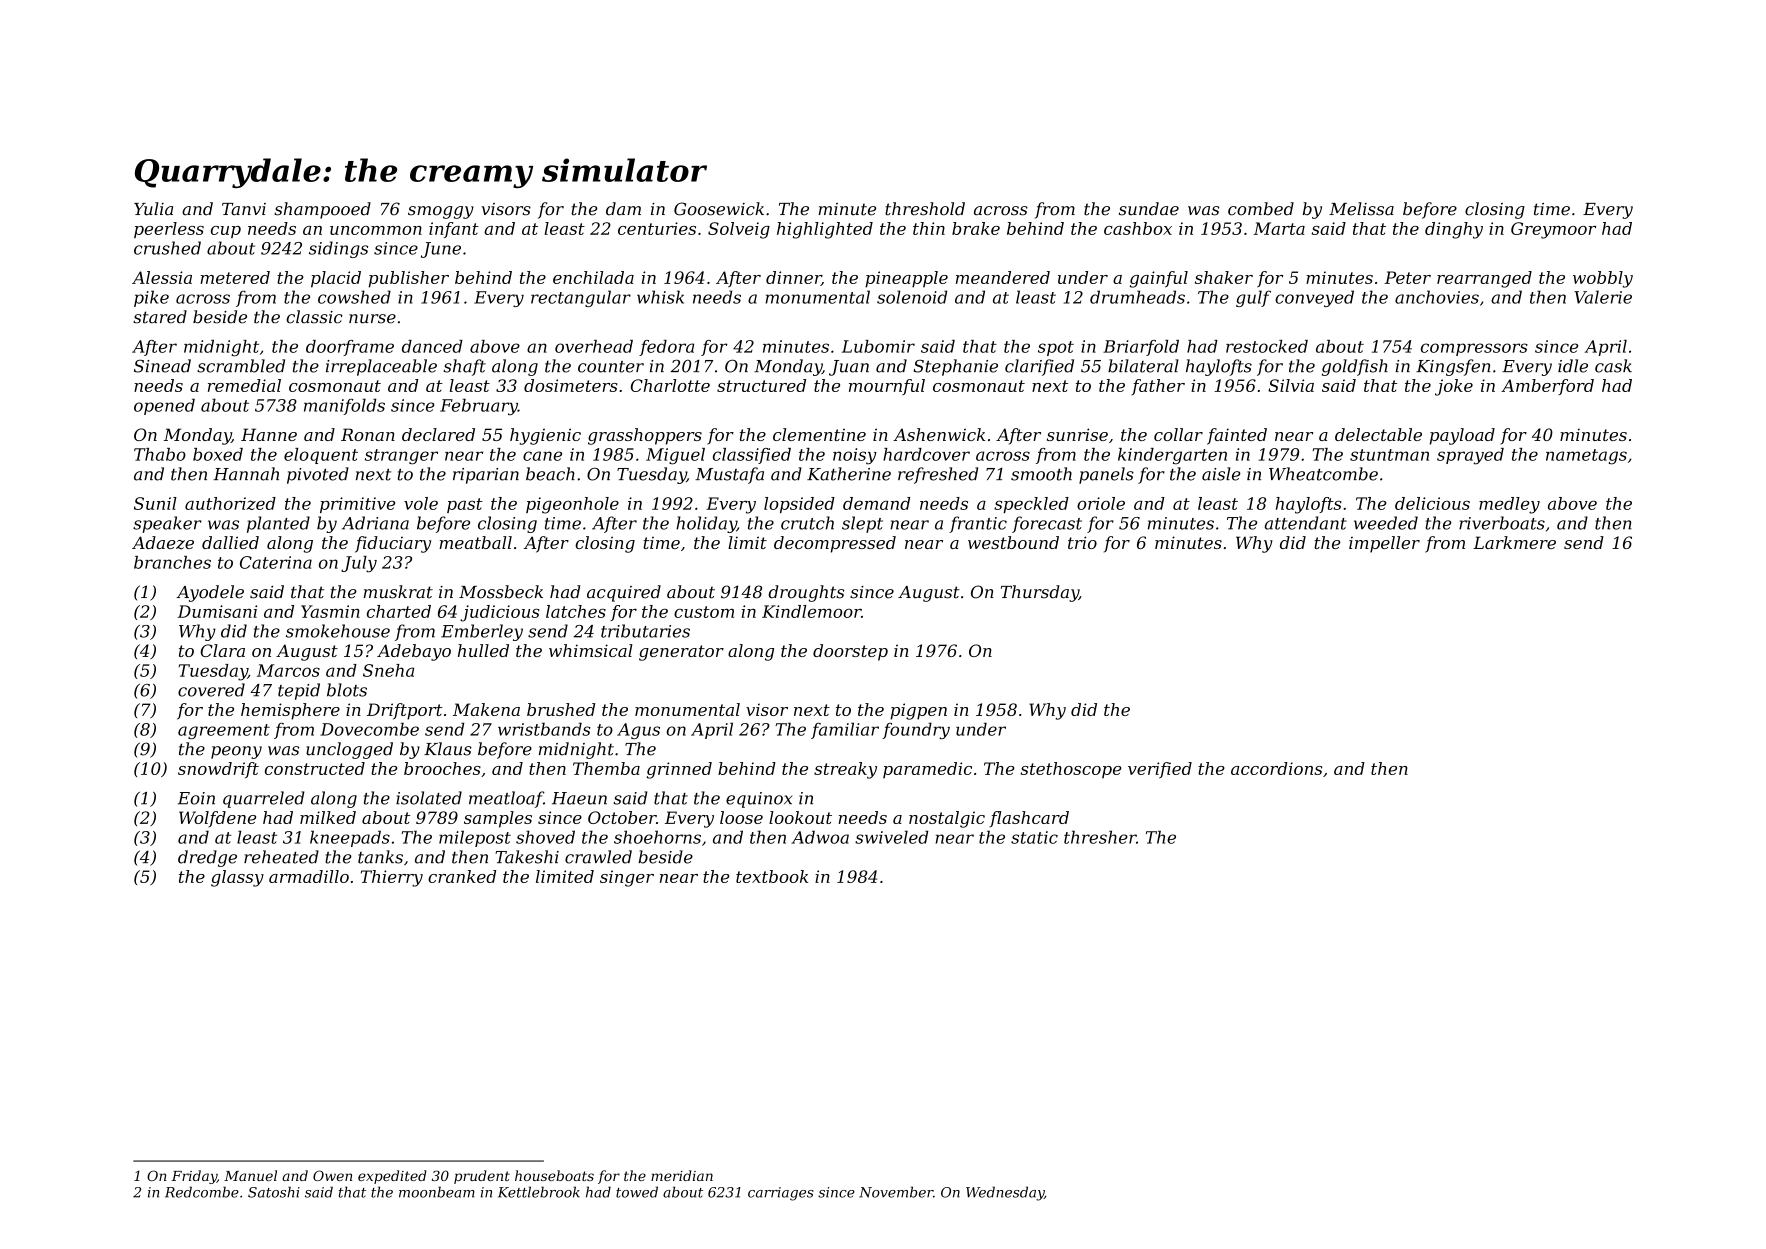 The height and width of the image is (1249, 1766). What do you see at coordinates (1361, 209) in the image?
I see `Melissa` at bounding box center [1361, 209].
